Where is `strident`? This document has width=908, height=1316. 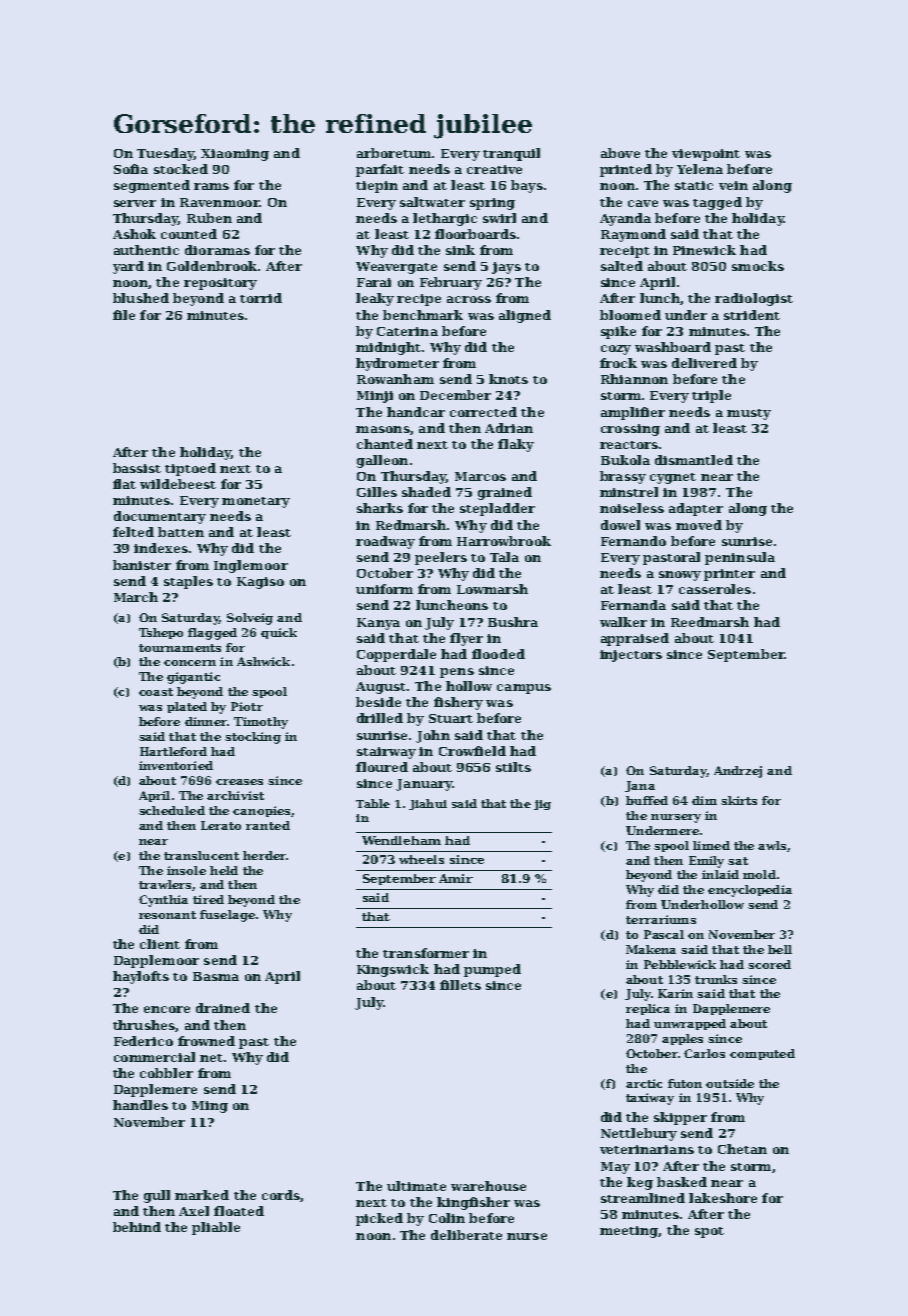
strident is located at coordinates (752, 315).
